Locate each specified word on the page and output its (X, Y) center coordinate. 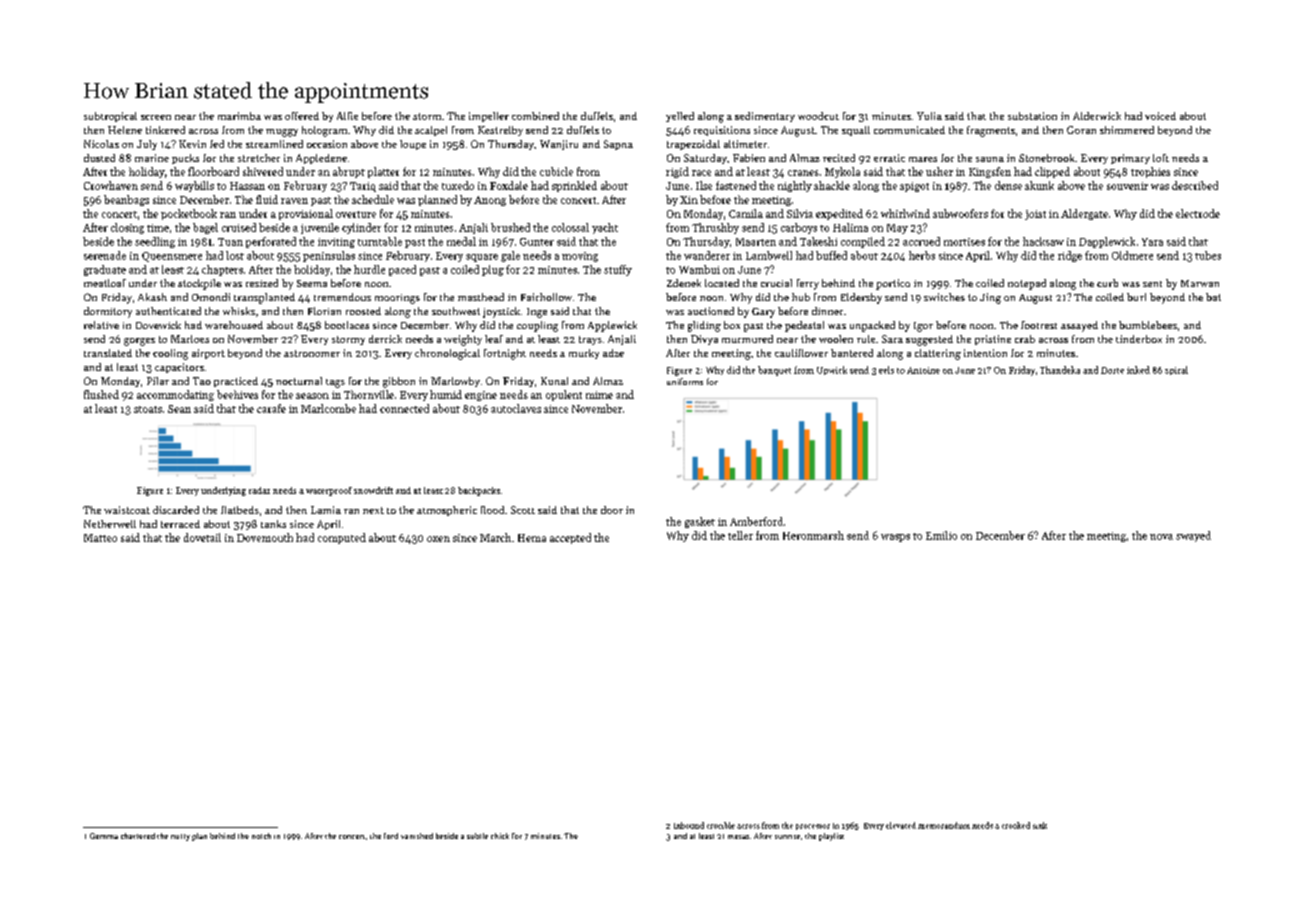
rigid (677, 172)
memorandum (944, 825)
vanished (417, 836)
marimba (239, 116)
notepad (1027, 284)
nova (1161, 537)
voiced (1160, 116)
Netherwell (110, 524)
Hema (532, 538)
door (612, 510)
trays (590, 340)
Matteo (100, 538)
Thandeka (1060, 370)
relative (101, 325)
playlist (831, 837)
